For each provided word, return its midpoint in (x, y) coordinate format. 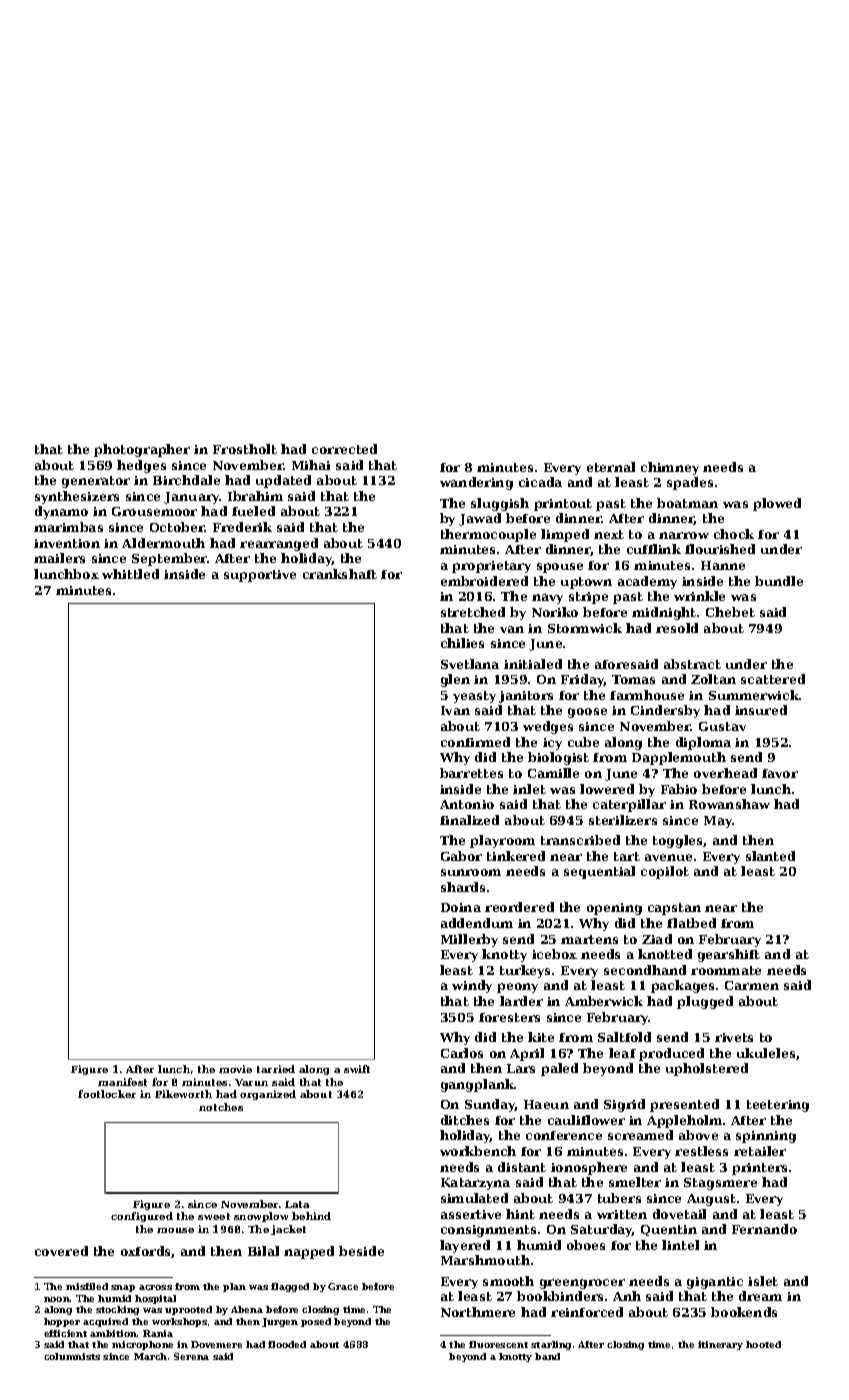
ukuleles (766, 1053)
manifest (122, 1082)
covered (61, 1251)
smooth (508, 1281)
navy (547, 599)
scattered (773, 679)
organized (268, 1095)
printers (759, 1169)
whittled (130, 574)
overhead (725, 773)
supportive (260, 576)
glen (455, 680)
